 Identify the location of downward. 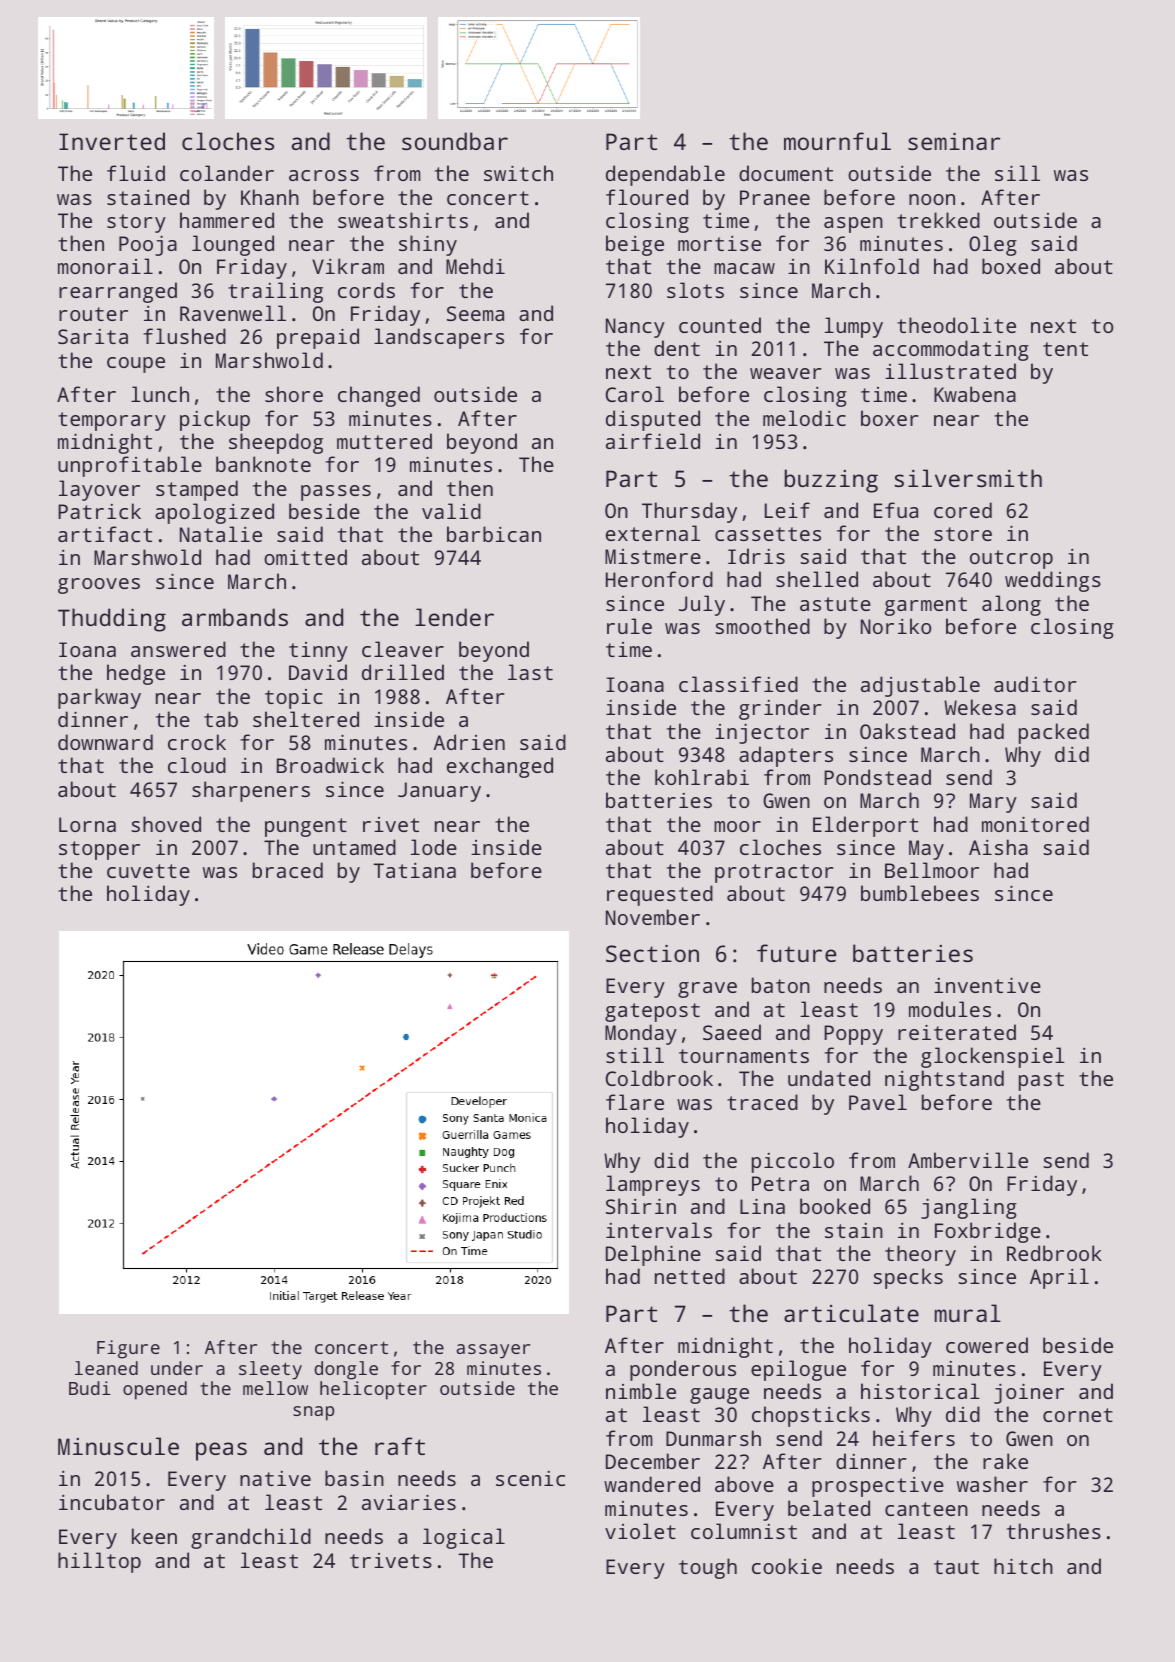
(105, 742).
